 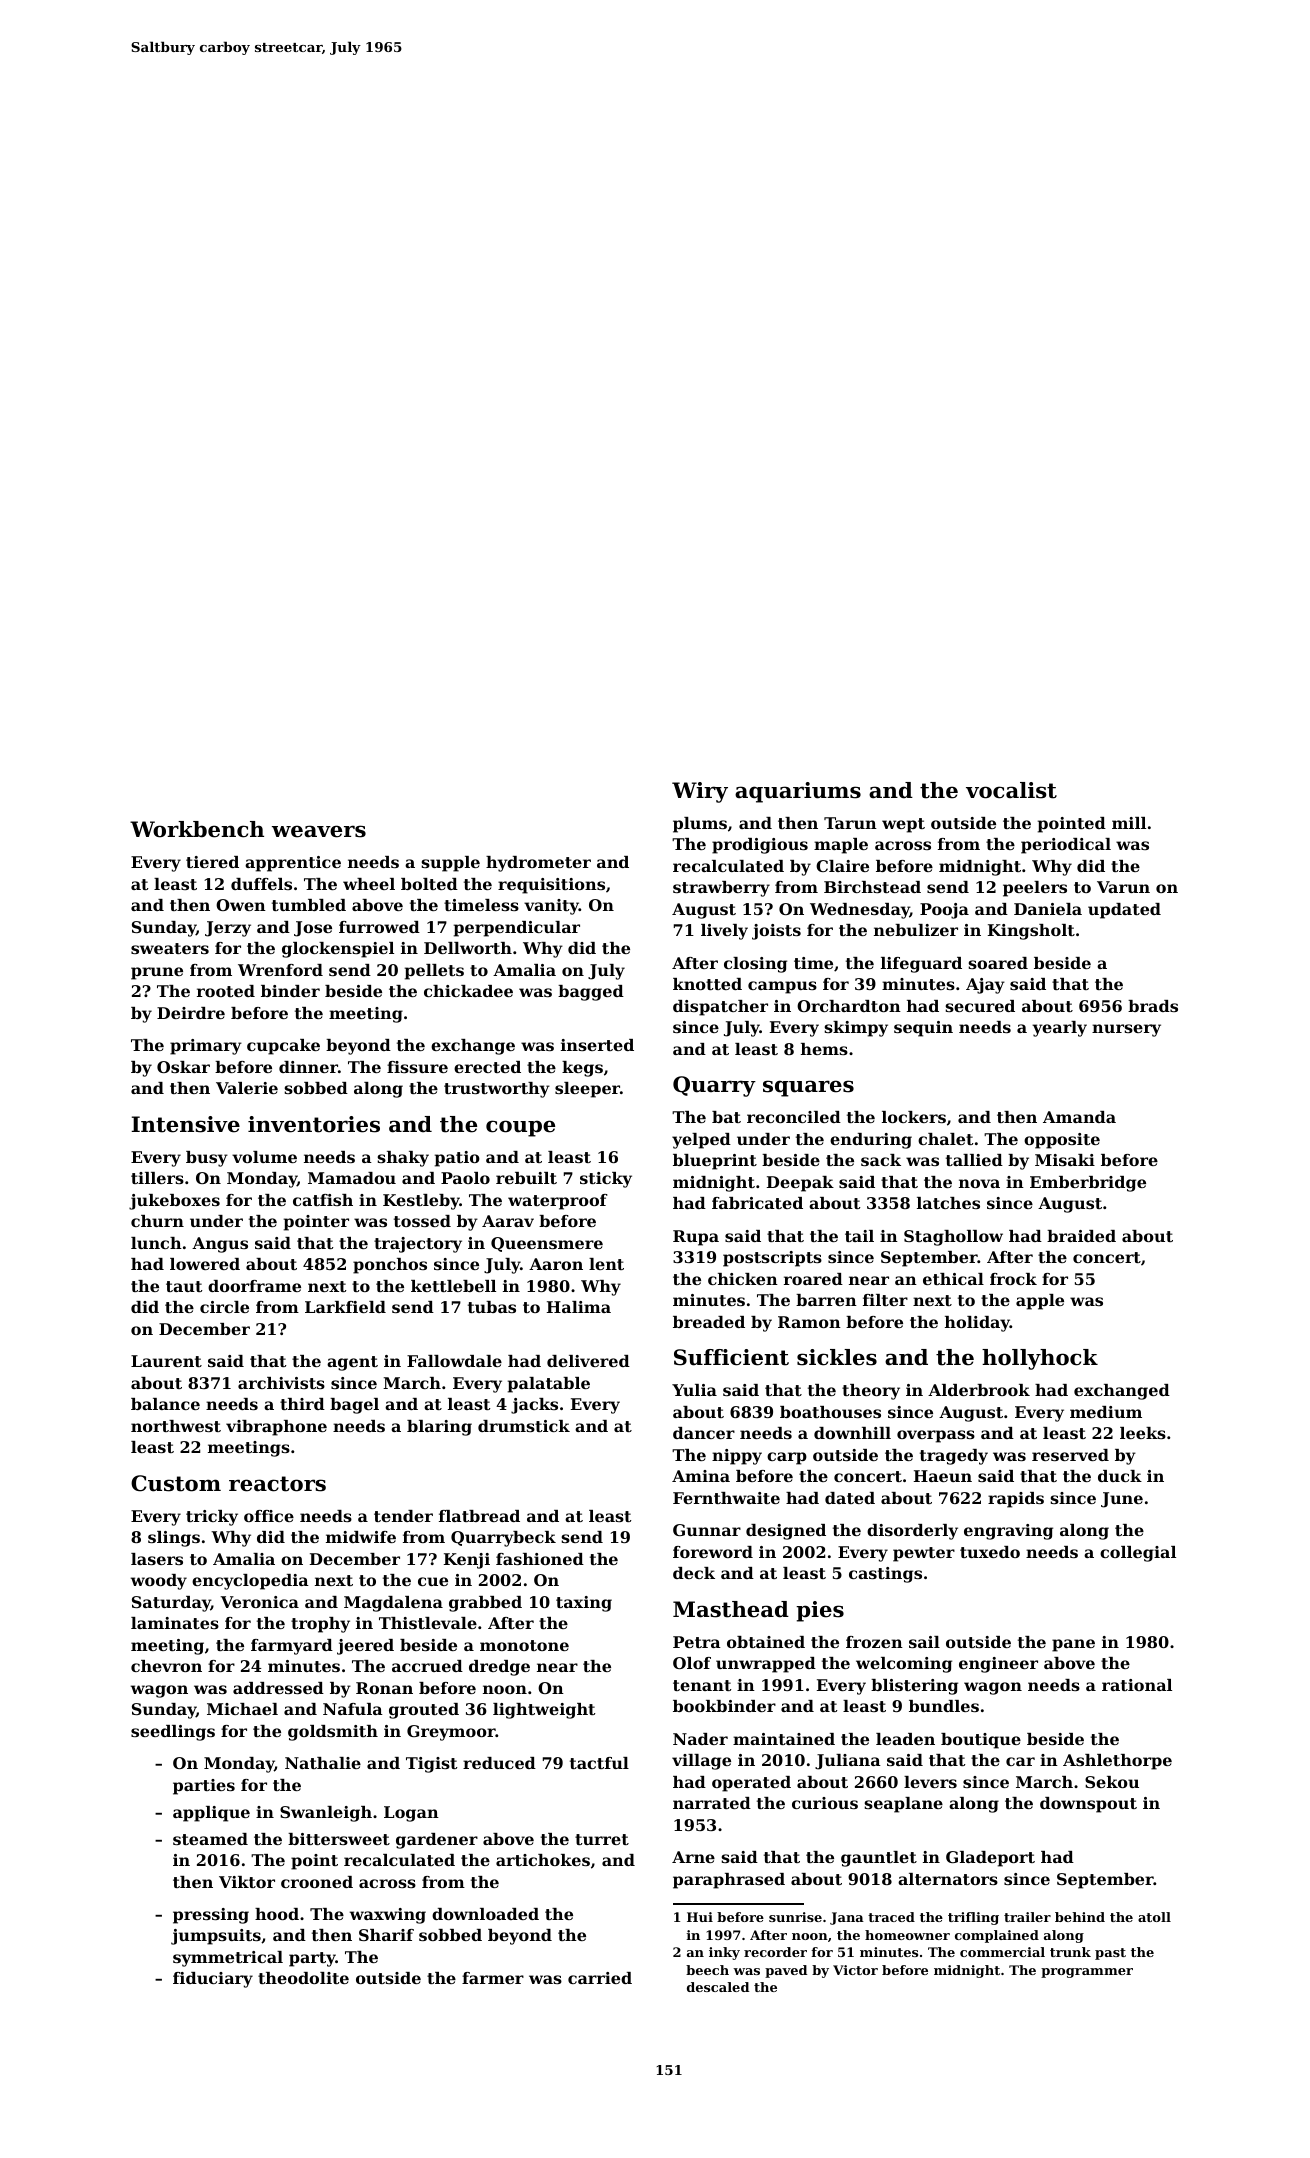 I want to click on chicken, so click(x=743, y=1279).
